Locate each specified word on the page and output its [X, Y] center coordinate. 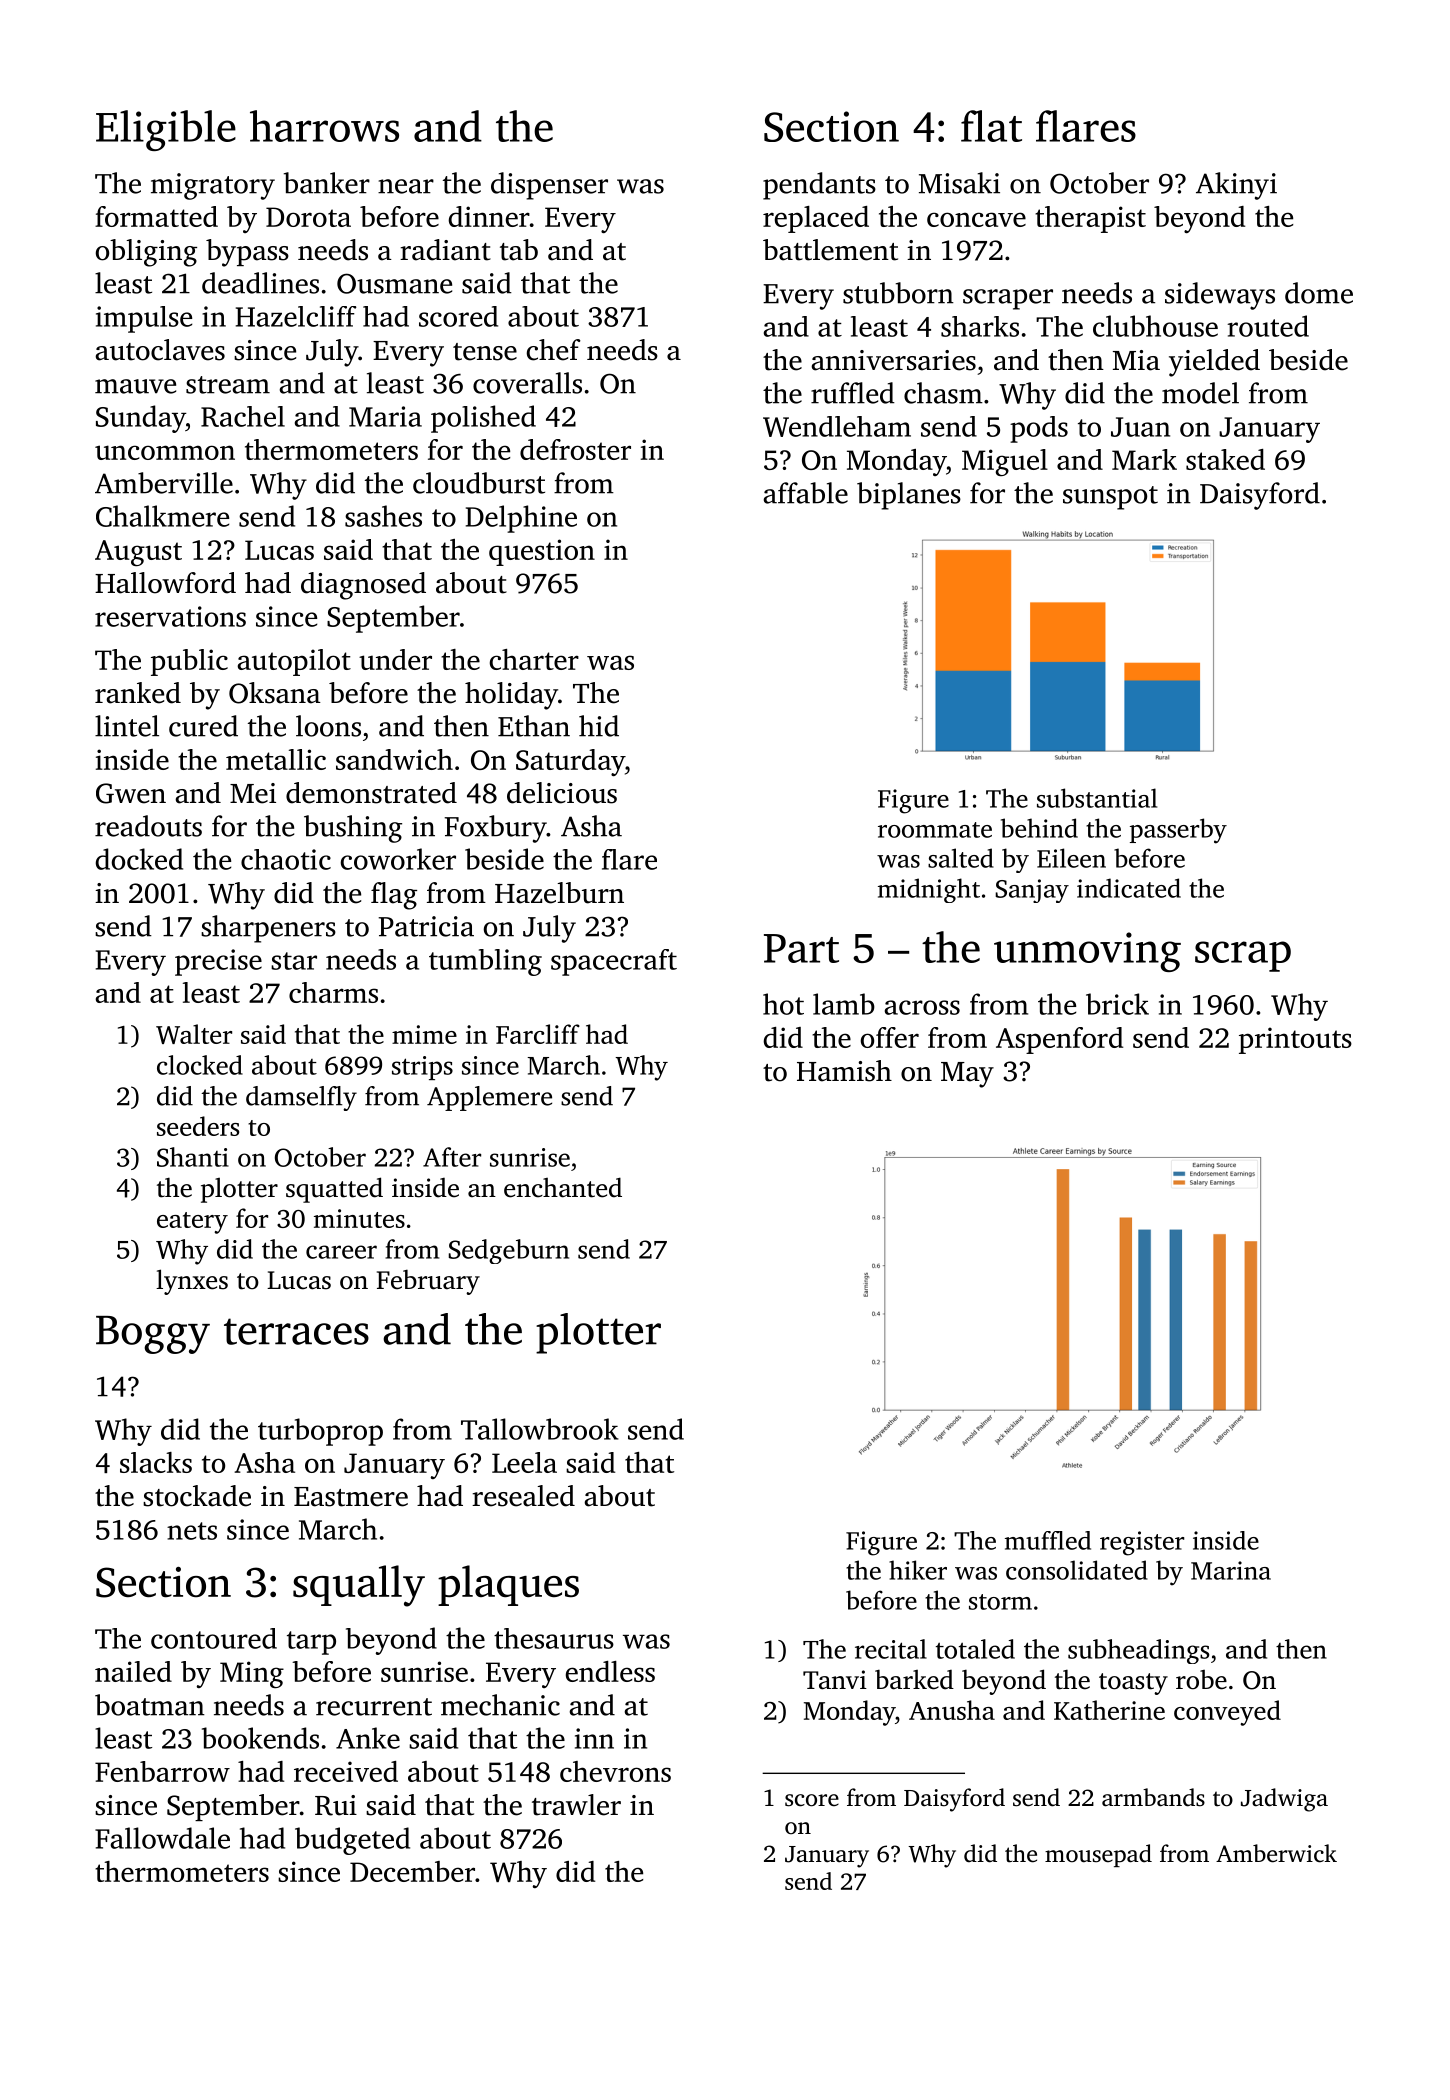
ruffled [853, 393]
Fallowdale [162, 1838]
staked [1225, 459]
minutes [359, 1218]
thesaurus [554, 1638]
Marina [1231, 1570]
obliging [146, 253]
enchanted [563, 1187]
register [1142, 1543]
